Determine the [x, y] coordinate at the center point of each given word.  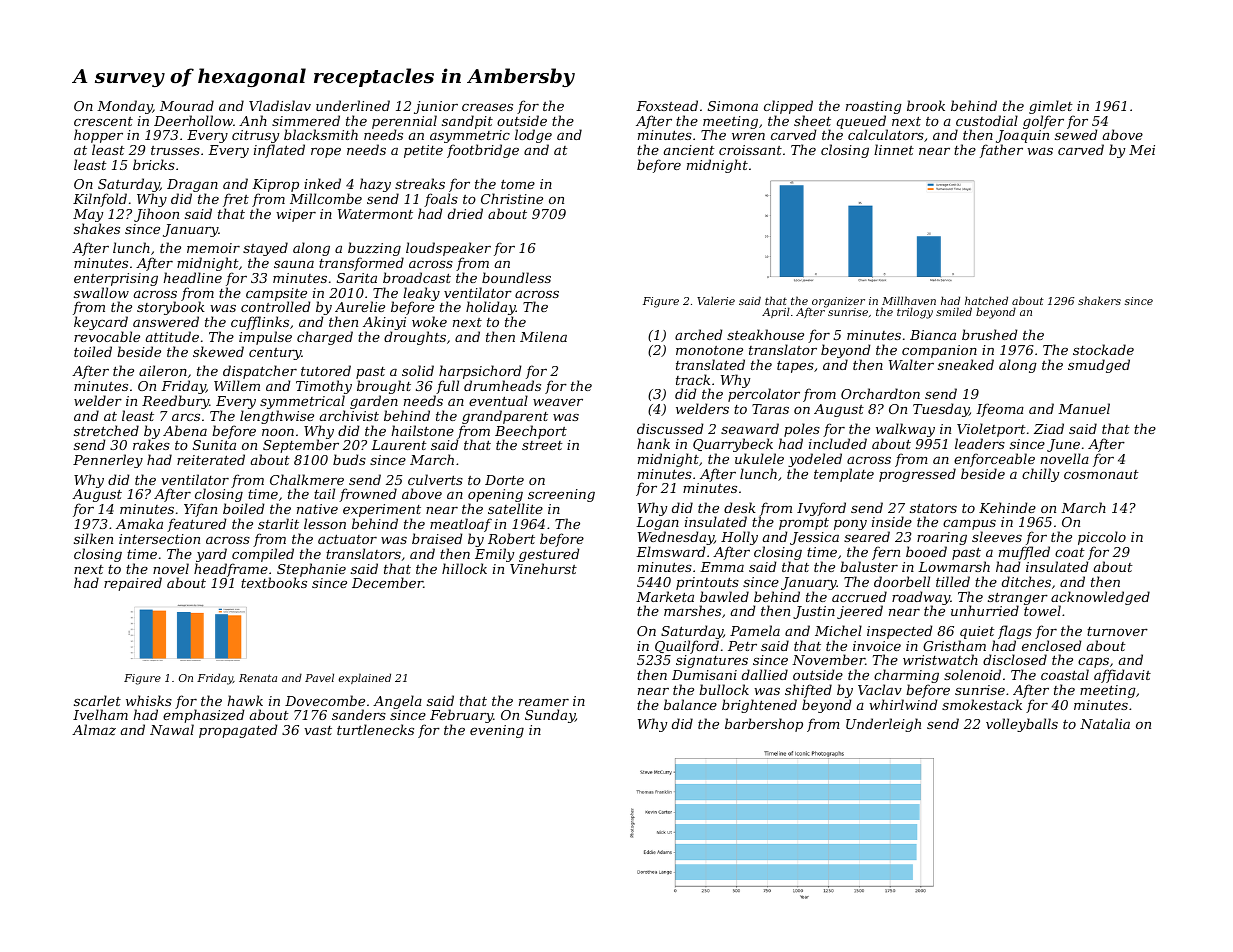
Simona [733, 106]
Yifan [200, 510]
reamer [544, 702]
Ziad [1049, 428]
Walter [911, 364]
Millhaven [909, 300]
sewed [1076, 135]
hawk [245, 700]
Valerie [716, 300]
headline [193, 277]
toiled [93, 351]
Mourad [187, 105]
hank [653, 443]
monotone [709, 350]
